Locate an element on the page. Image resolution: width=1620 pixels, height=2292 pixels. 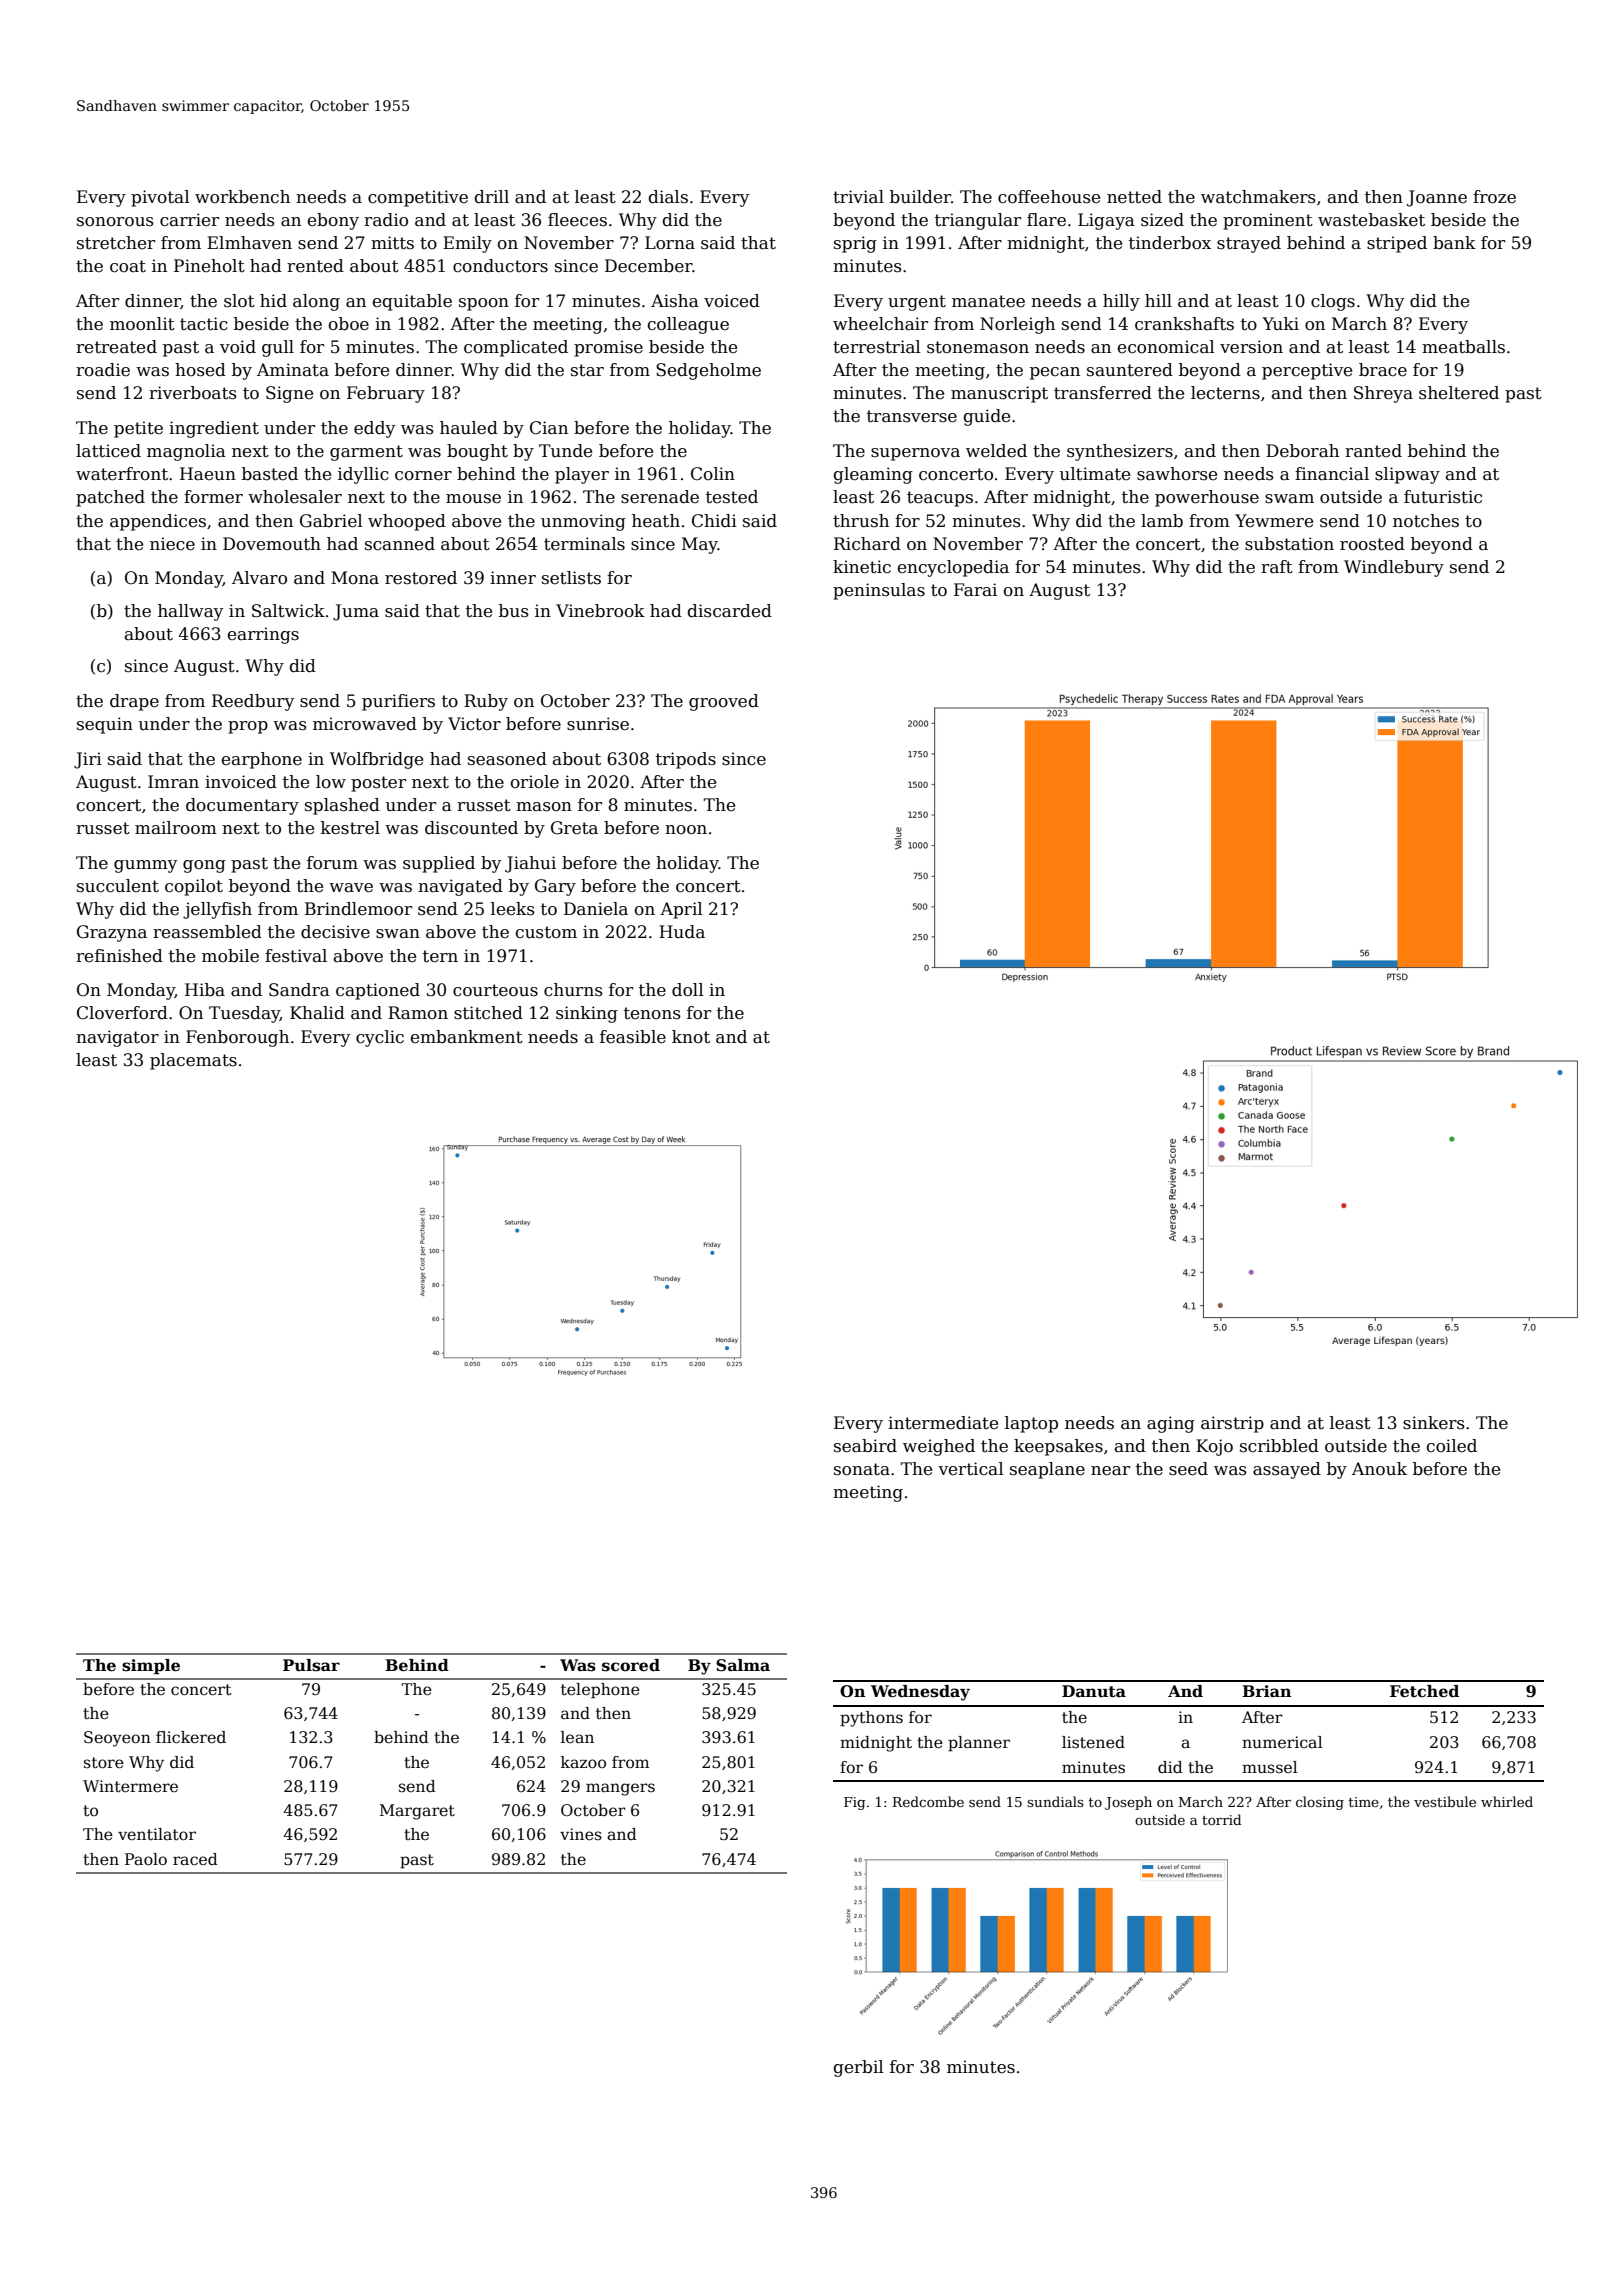
fleeces is located at coordinates (577, 220).
